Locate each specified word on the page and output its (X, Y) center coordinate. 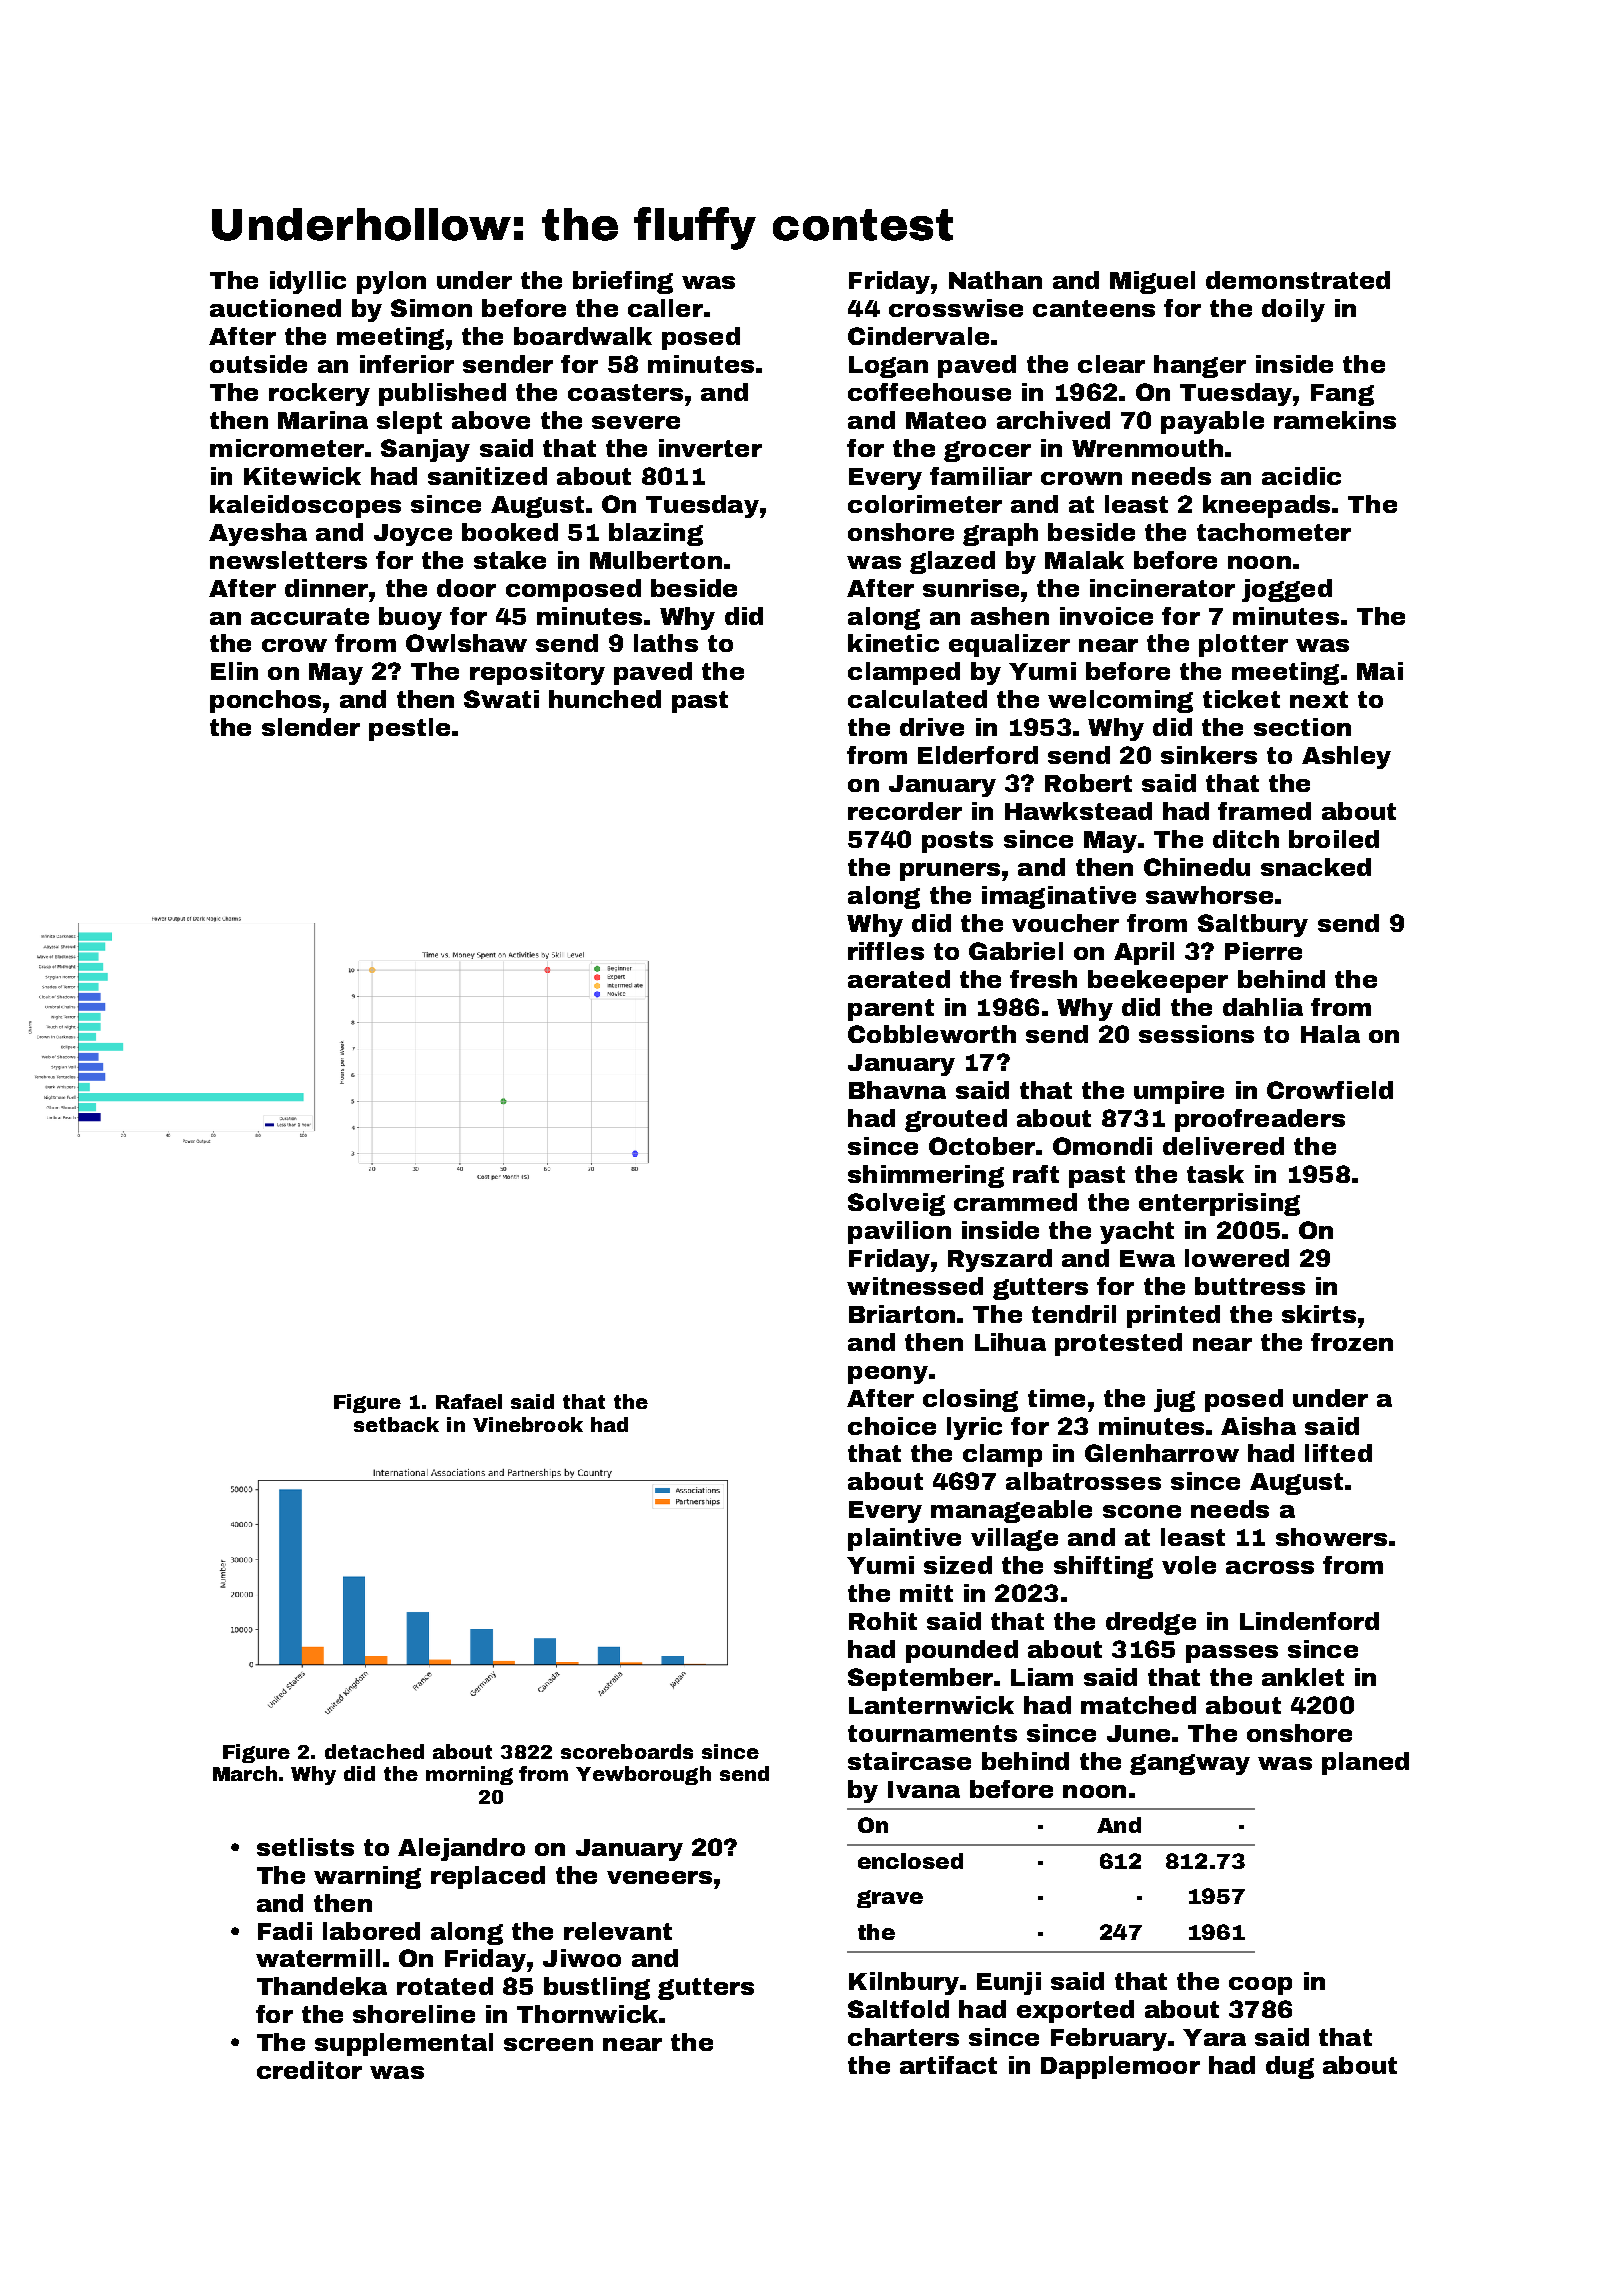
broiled (1334, 839)
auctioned (275, 308)
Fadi (285, 1931)
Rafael (469, 1401)
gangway (1190, 1764)
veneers (659, 1877)
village (1014, 1539)
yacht (1137, 1232)
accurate (310, 616)
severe (636, 422)
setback (396, 1424)
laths (666, 643)
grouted (956, 1120)
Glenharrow (1162, 1453)
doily (1293, 310)
